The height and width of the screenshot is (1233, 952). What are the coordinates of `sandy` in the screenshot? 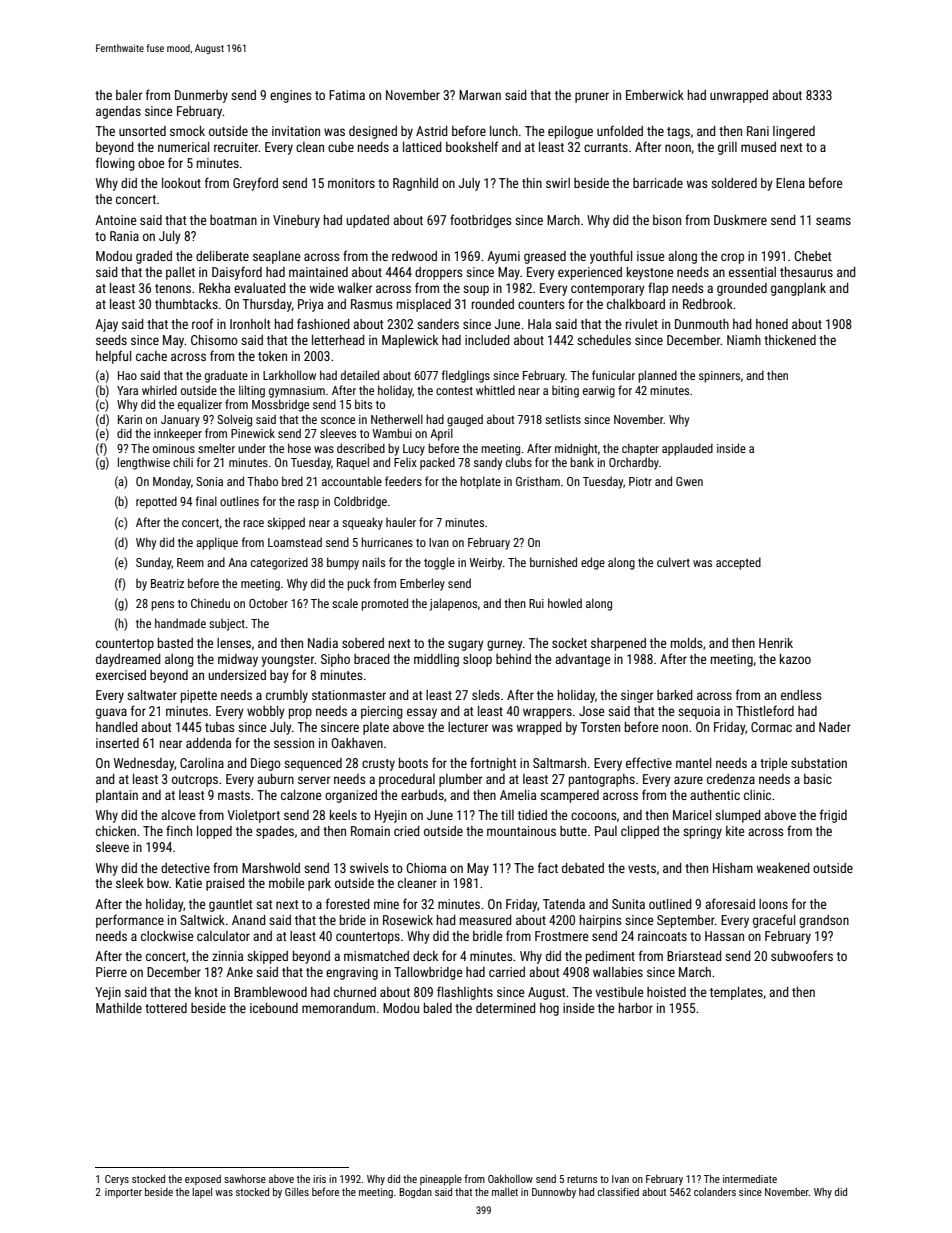 It's located at (488, 463).
